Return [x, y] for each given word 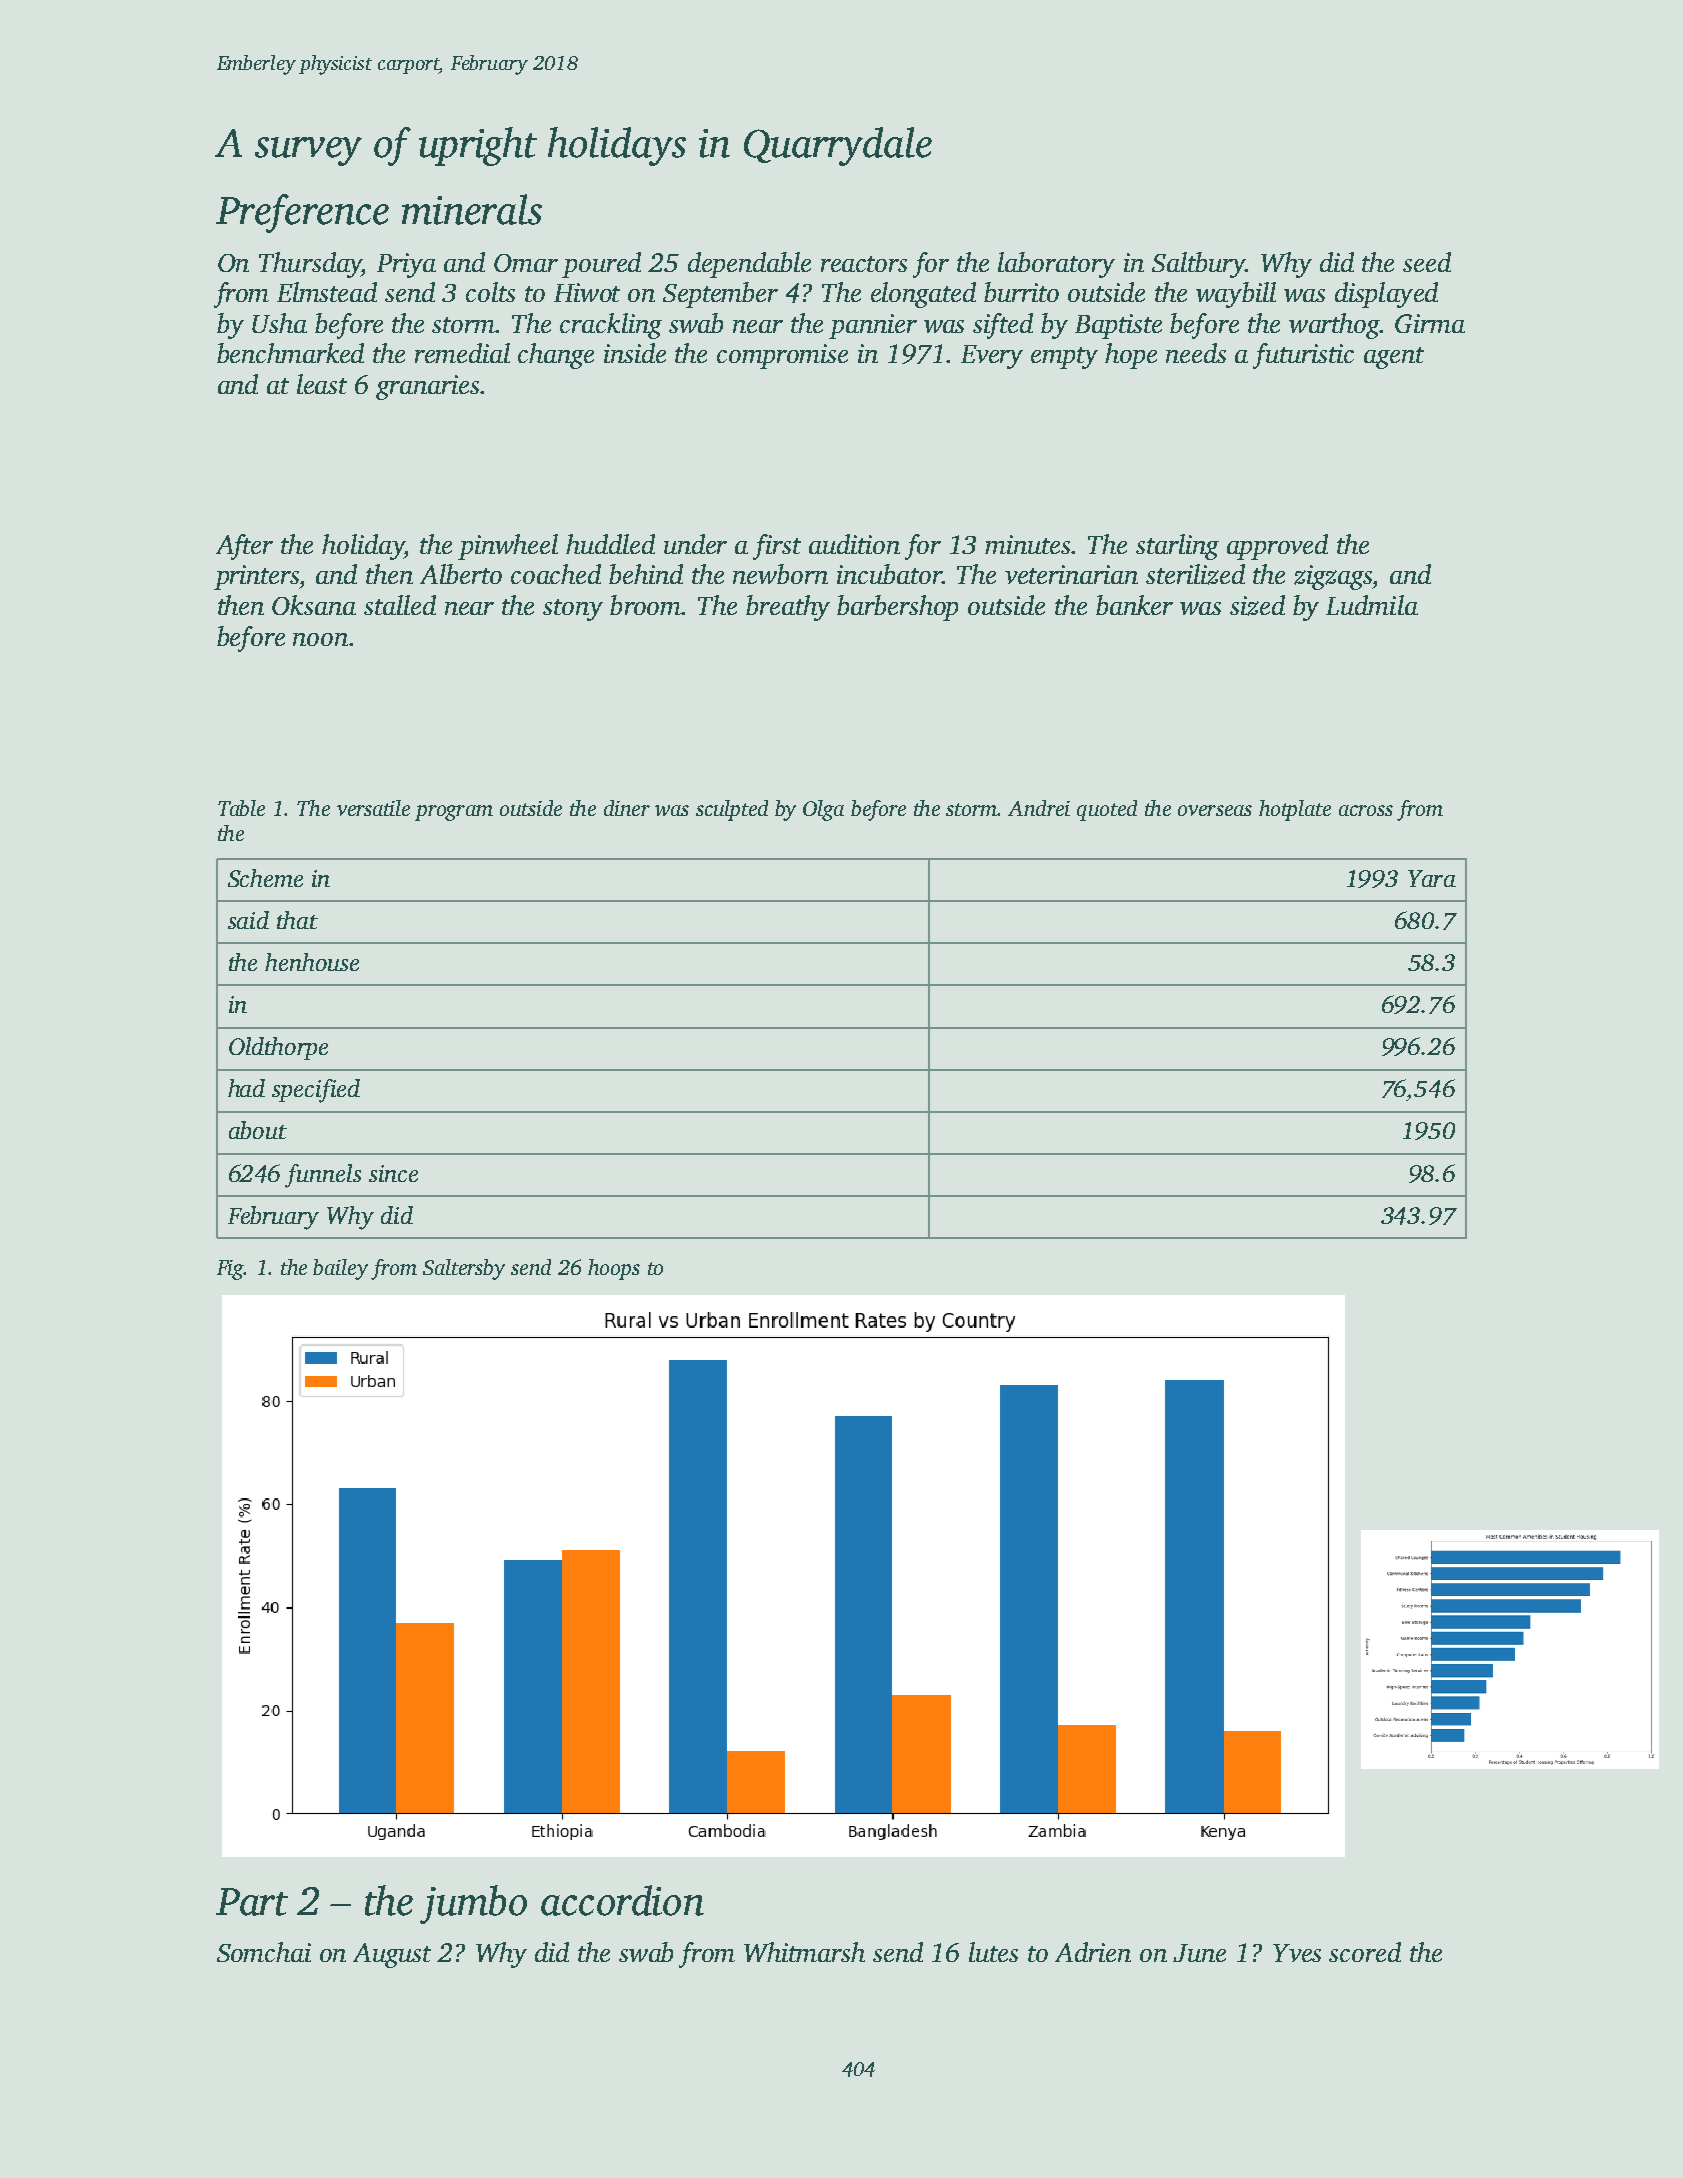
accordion [622, 1900]
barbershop [897, 608]
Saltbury [1198, 265]
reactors [864, 264]
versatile [373, 808]
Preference [302, 213]
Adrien [1093, 1952]
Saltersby [464, 1269]
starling [1177, 547]
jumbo [473, 1904]
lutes [993, 1952]
